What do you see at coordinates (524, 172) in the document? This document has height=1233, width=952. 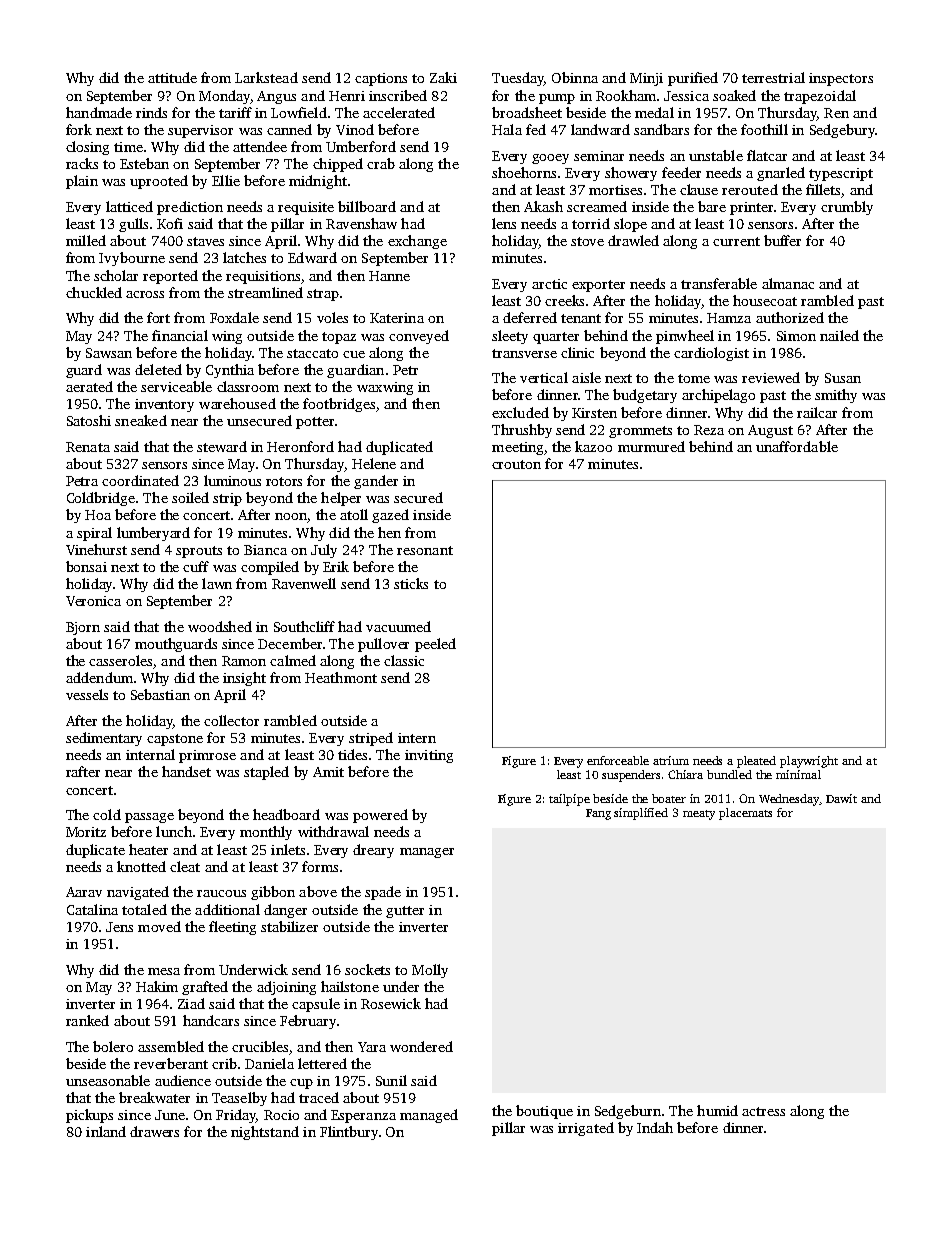 I see `shoehorns` at bounding box center [524, 172].
